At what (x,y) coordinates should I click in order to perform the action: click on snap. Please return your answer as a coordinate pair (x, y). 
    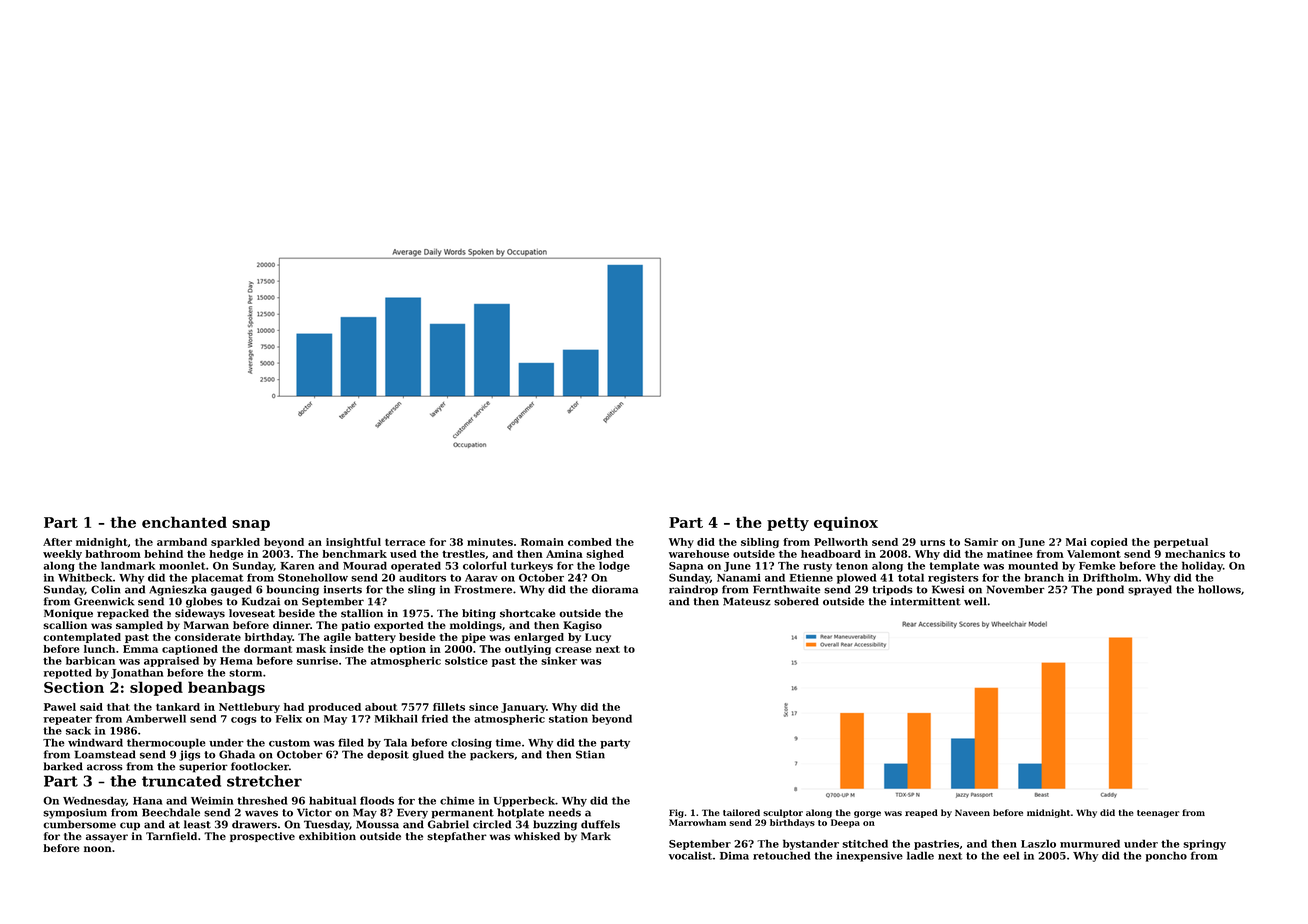
    Looking at the image, I should click on (251, 525).
